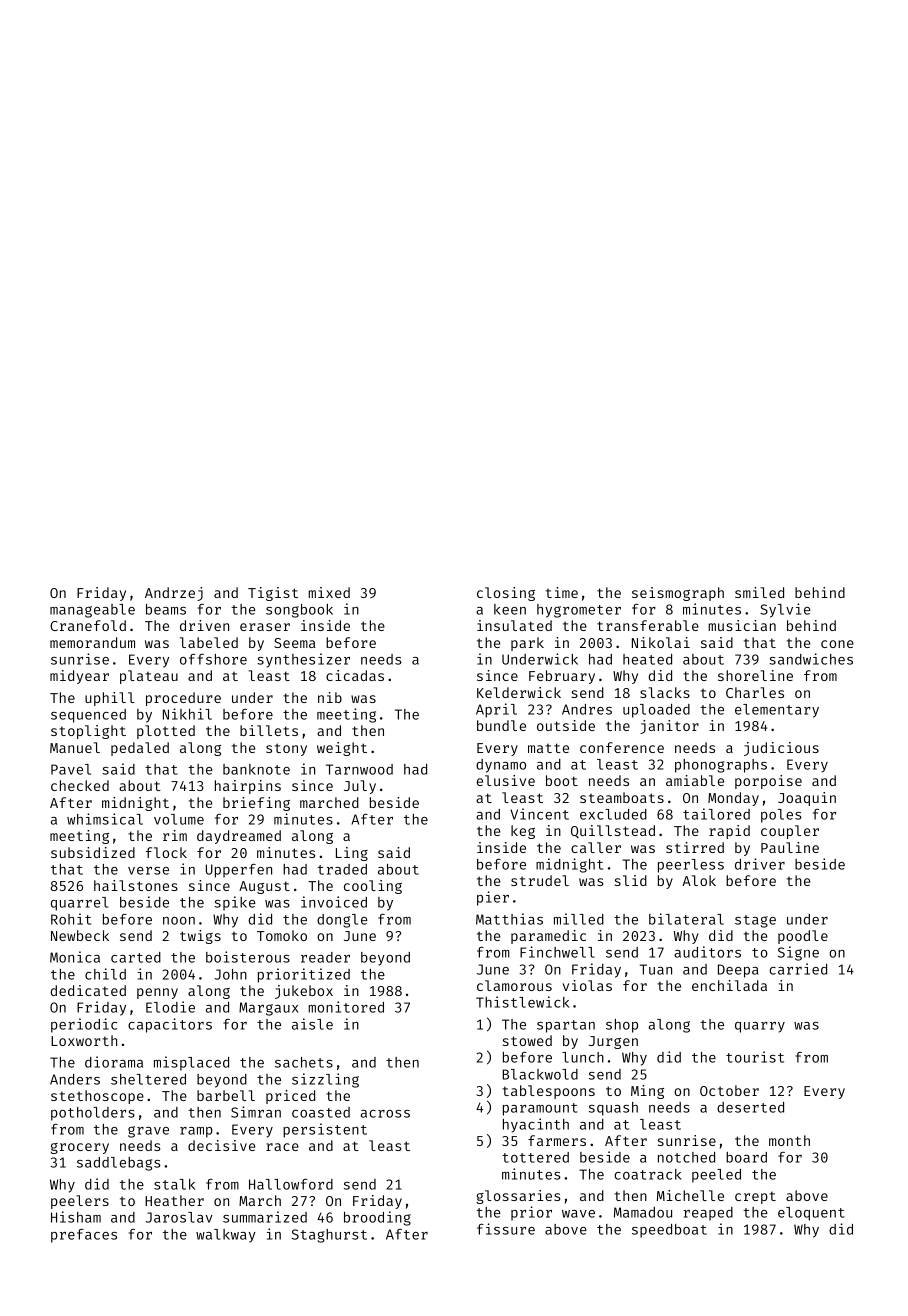 Image resolution: width=908 pixels, height=1316 pixels. Describe the element at coordinates (114, 1062) in the screenshot. I see `diorama` at that location.
